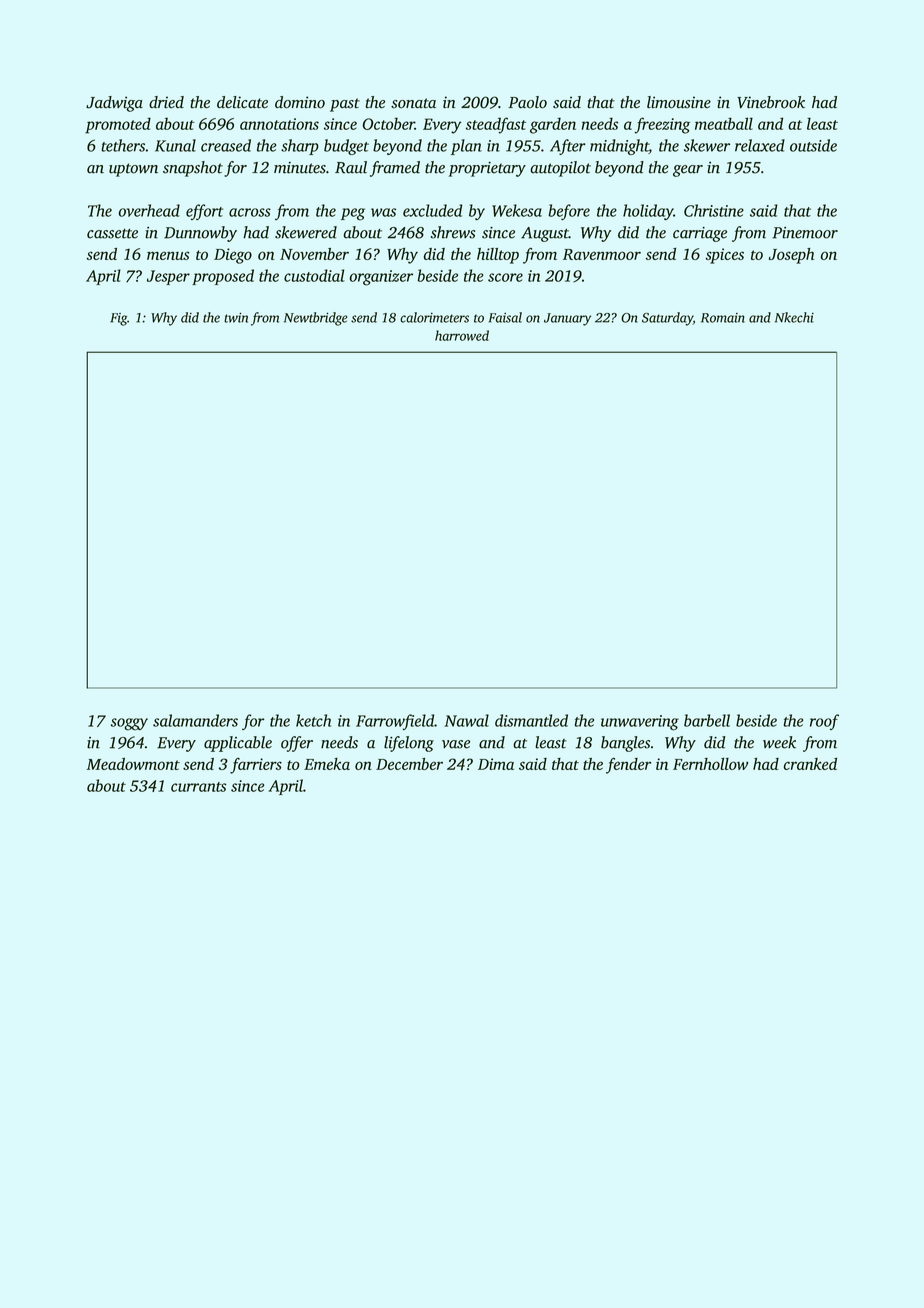  Describe the element at coordinates (462, 335) in the image. I see `harrowed` at that location.
